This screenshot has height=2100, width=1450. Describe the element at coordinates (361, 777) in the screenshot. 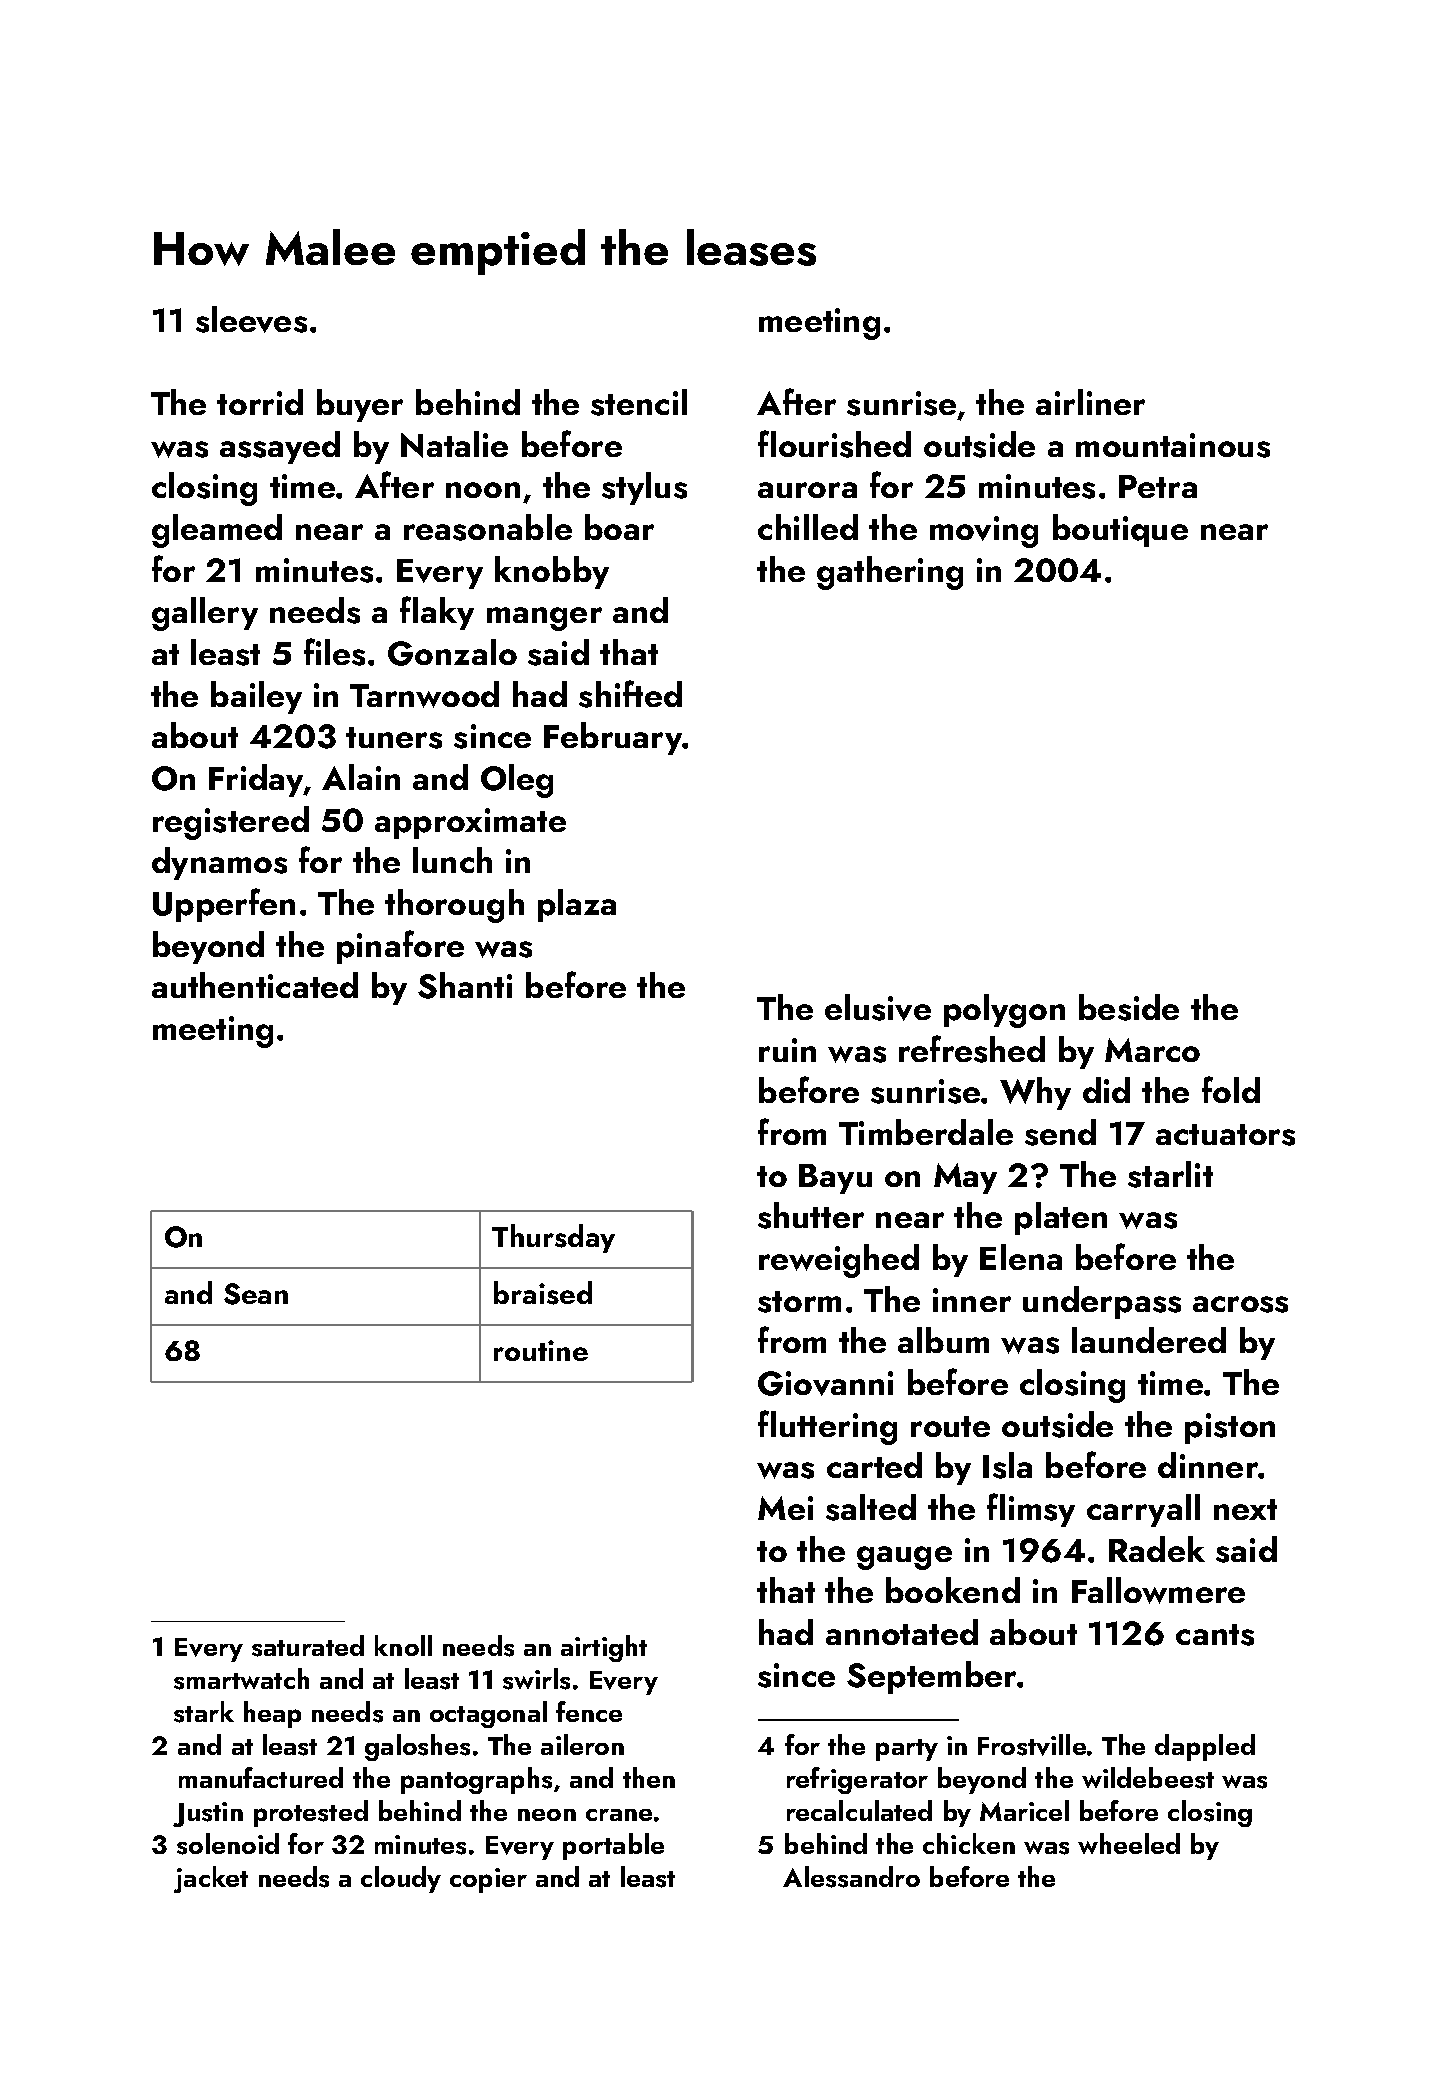

I see `Alain` at that location.
